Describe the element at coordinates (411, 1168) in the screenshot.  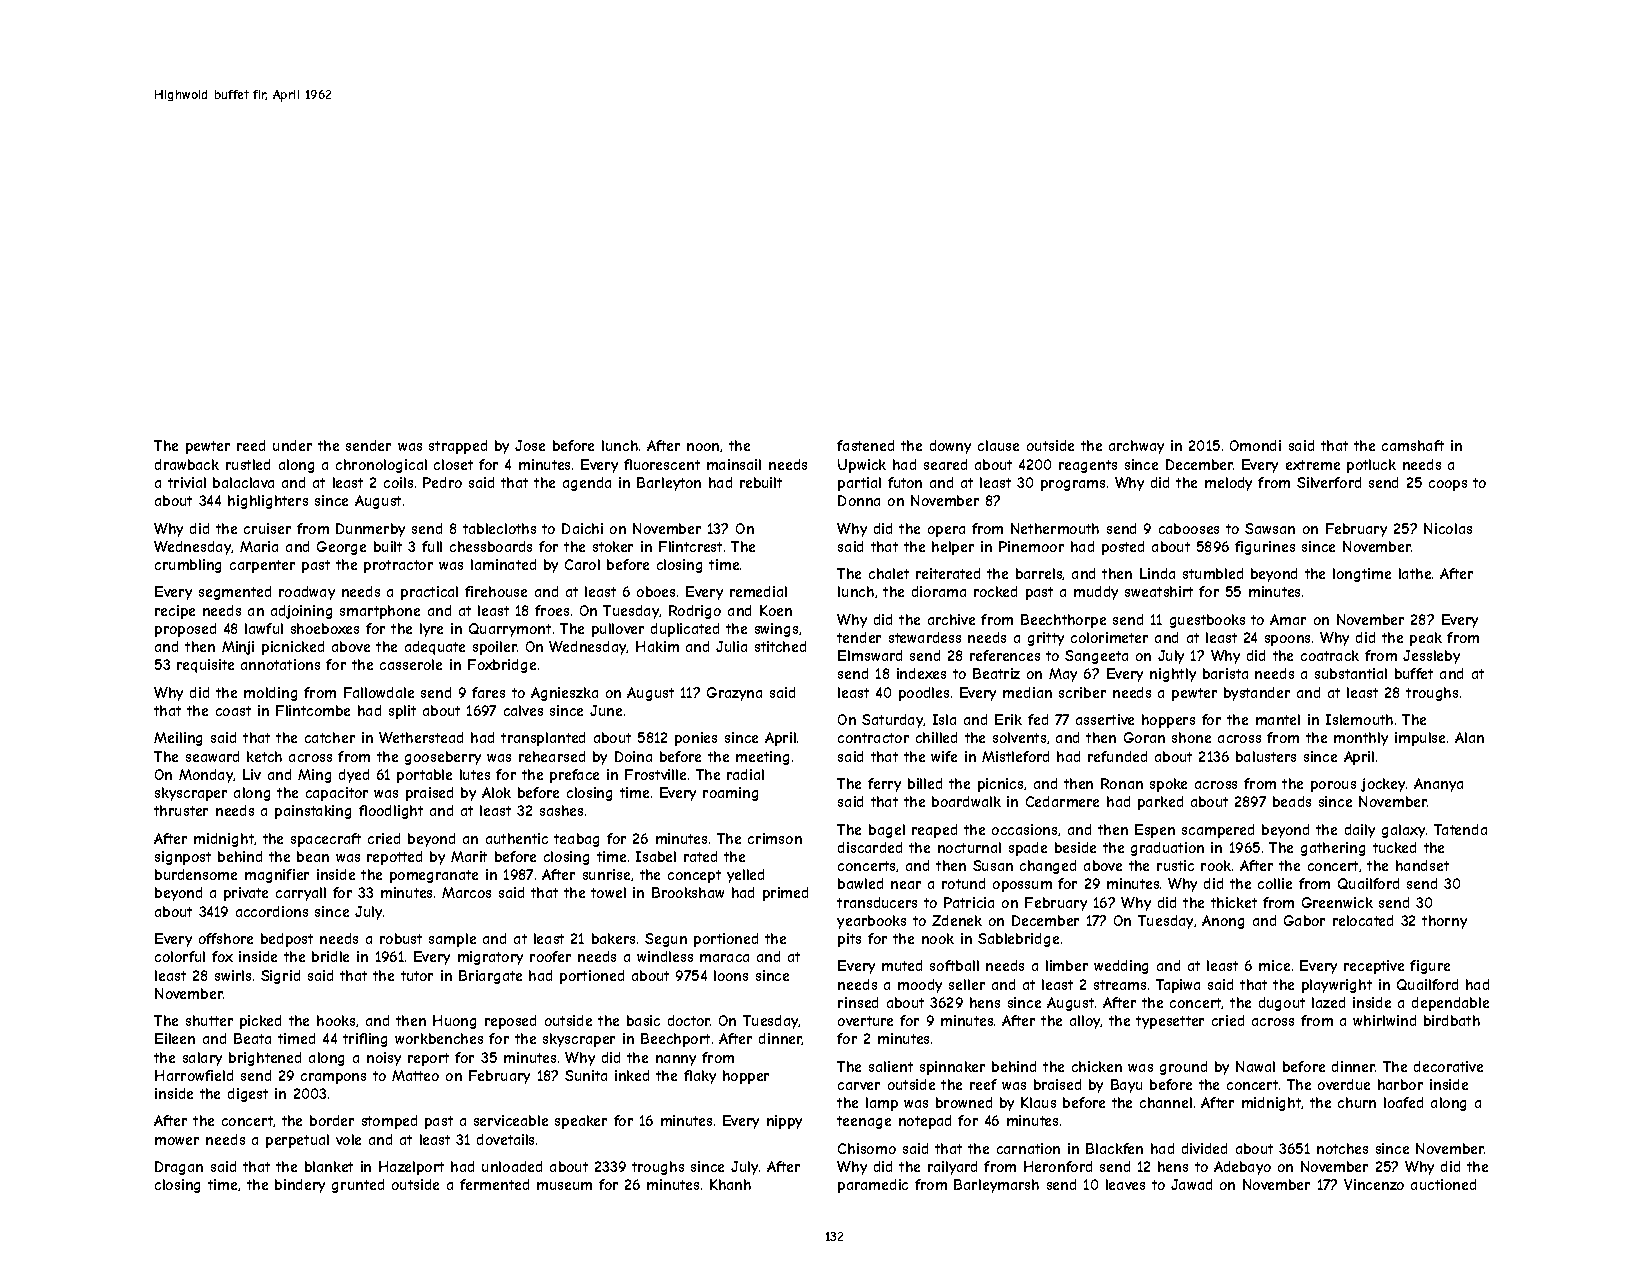
I see `Hazelport` at that location.
